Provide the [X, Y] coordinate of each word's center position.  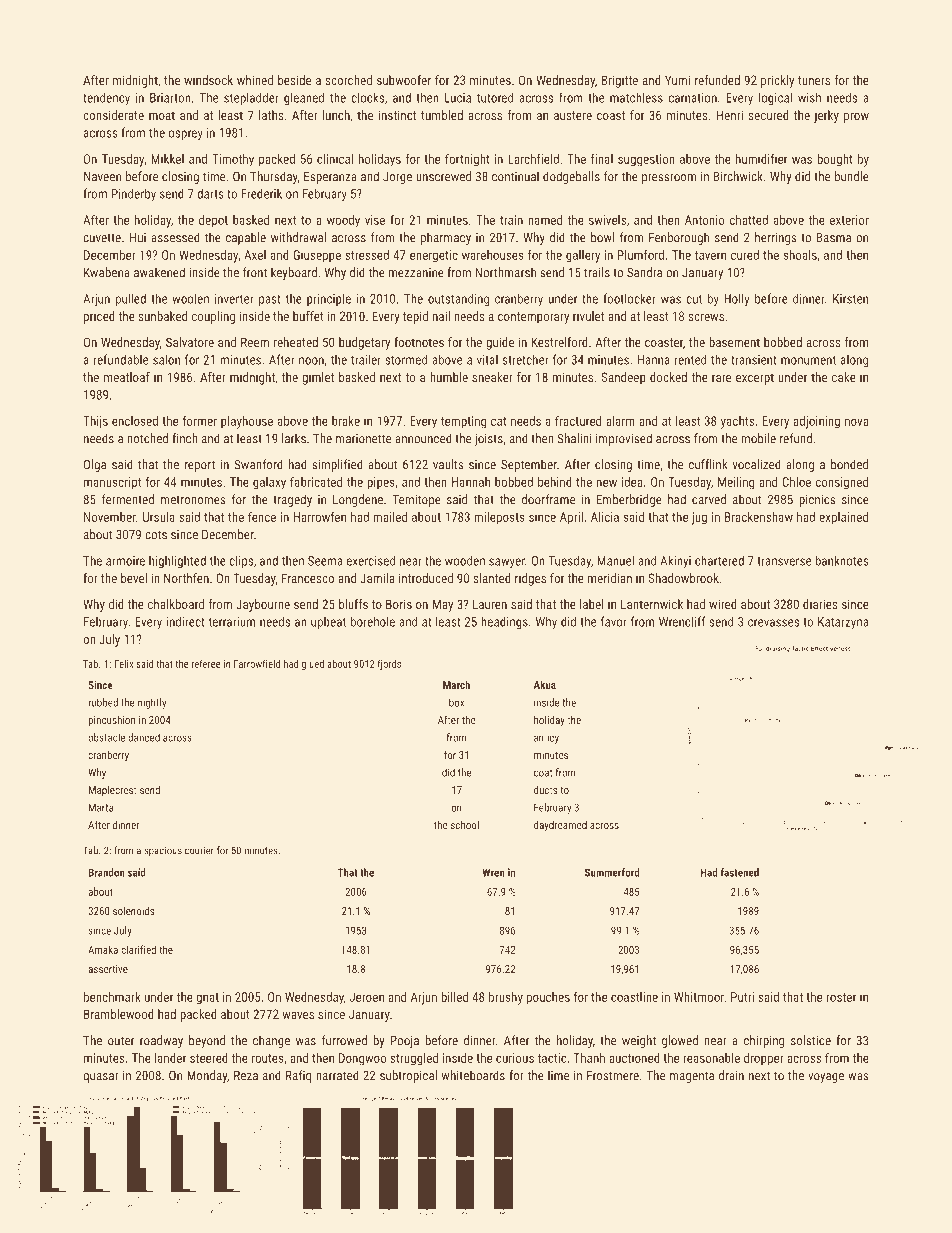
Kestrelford [560, 342]
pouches [548, 998]
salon [166, 360]
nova [856, 422]
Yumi [677, 80]
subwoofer [404, 80]
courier [199, 850]
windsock [208, 80]
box [456, 702]
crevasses [773, 623]
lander [170, 1058]
